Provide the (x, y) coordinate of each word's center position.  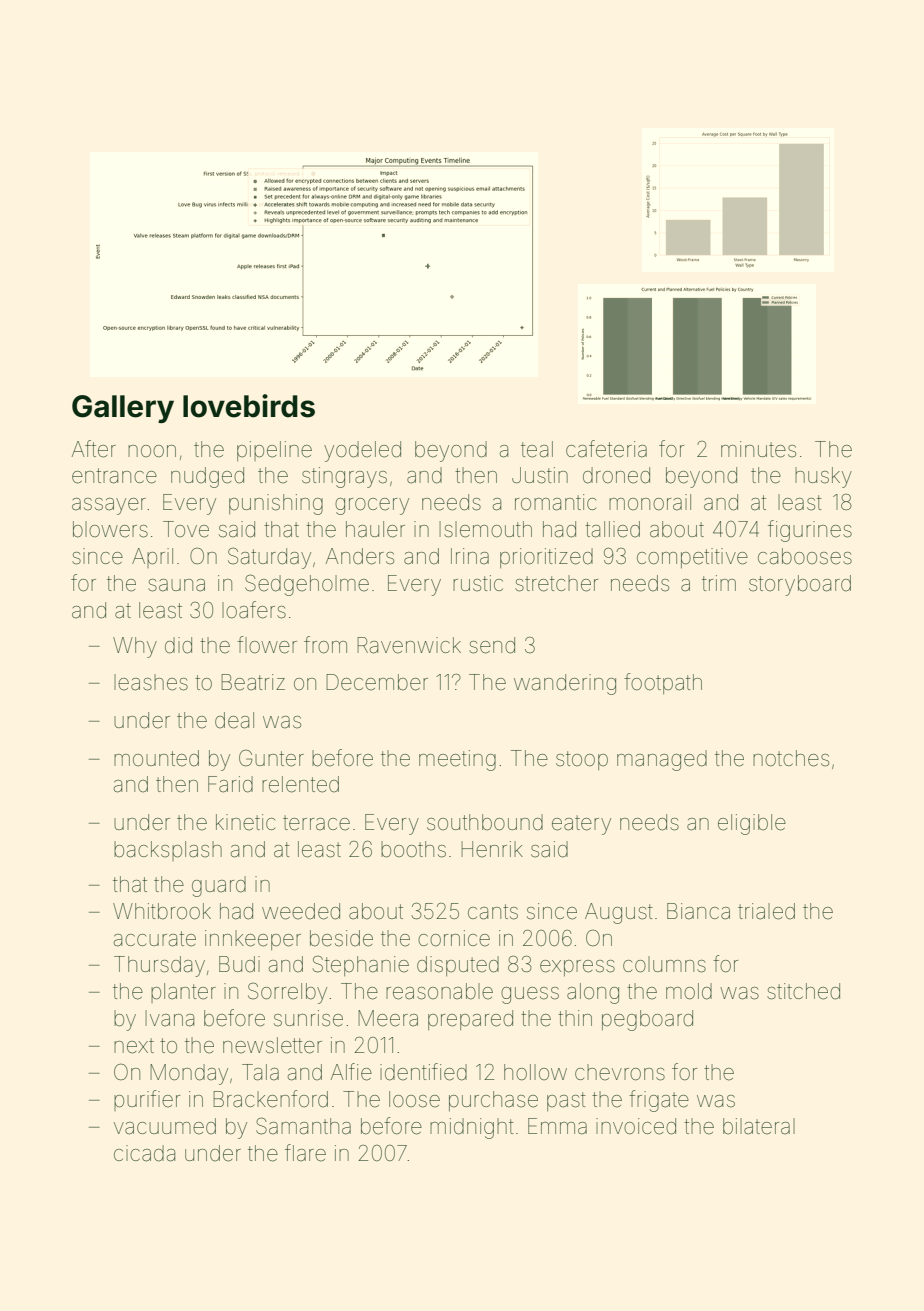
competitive (692, 558)
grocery (372, 506)
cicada (144, 1153)
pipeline (274, 451)
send (492, 645)
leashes (151, 682)
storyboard (800, 585)
